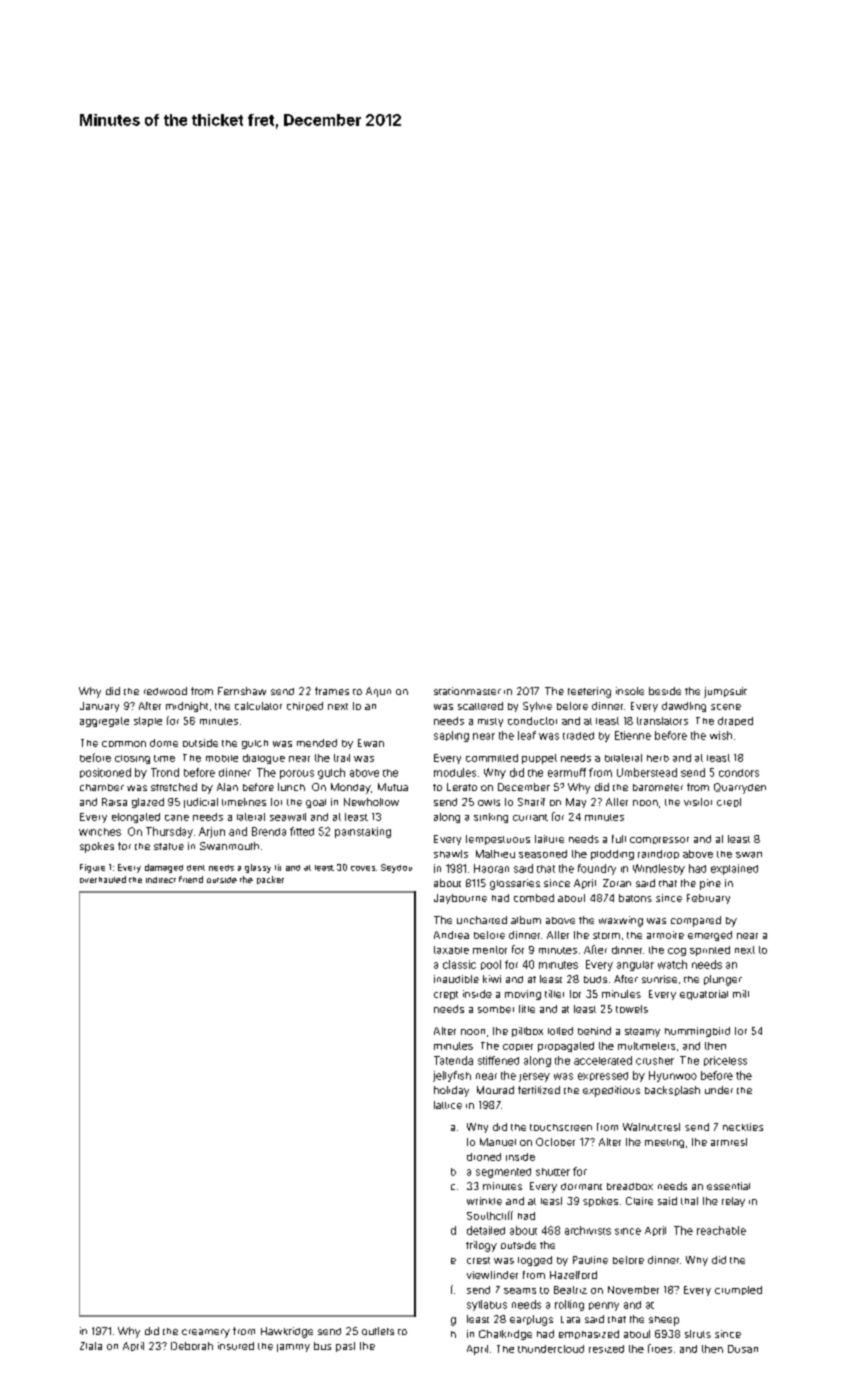  What do you see at coordinates (206, 1333) in the document?
I see `creamery` at bounding box center [206, 1333].
